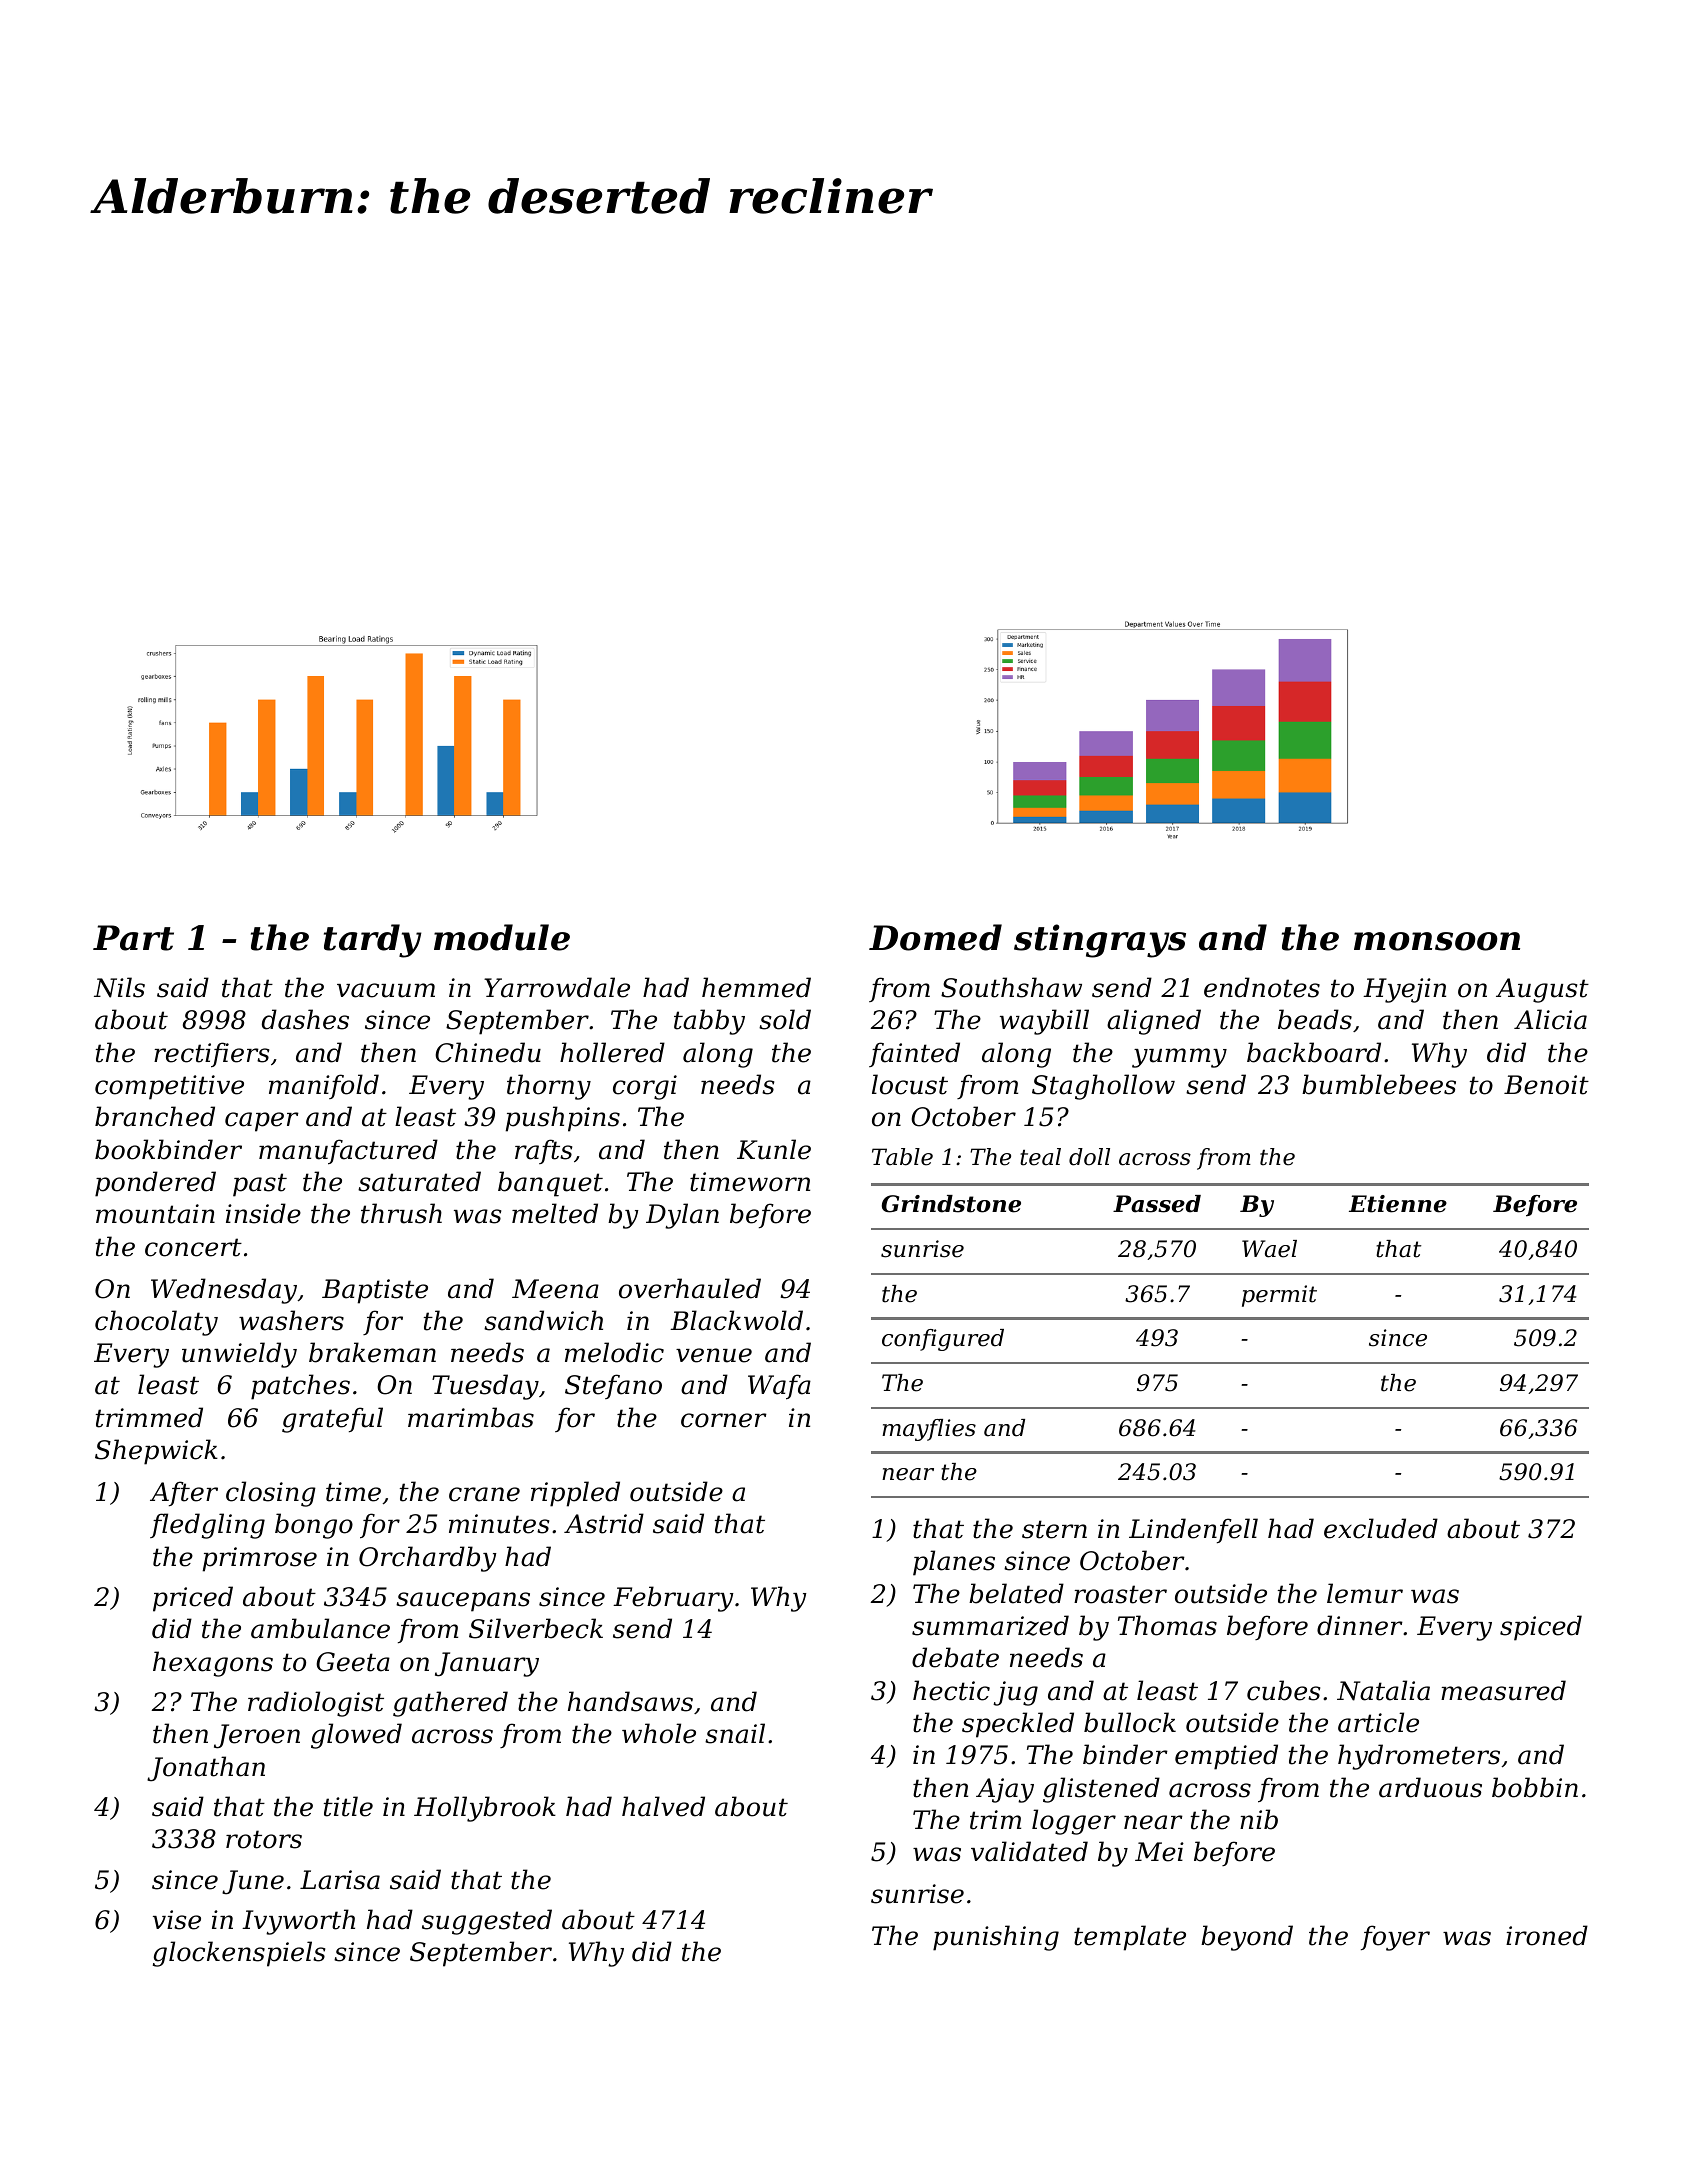  I want to click on glistened, so click(1101, 1790).
